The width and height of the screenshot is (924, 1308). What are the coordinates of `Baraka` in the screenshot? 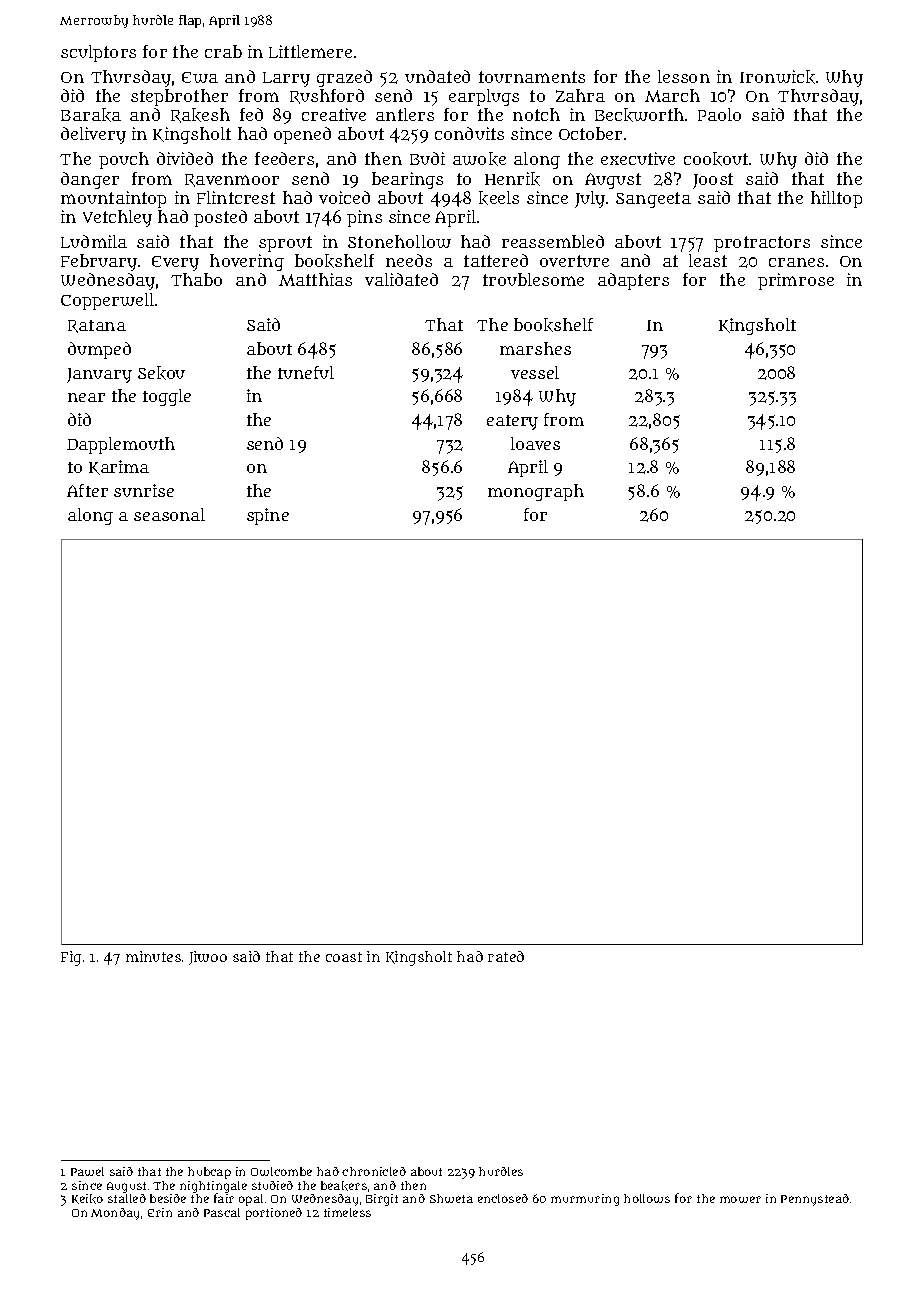 It's located at (91, 115).
